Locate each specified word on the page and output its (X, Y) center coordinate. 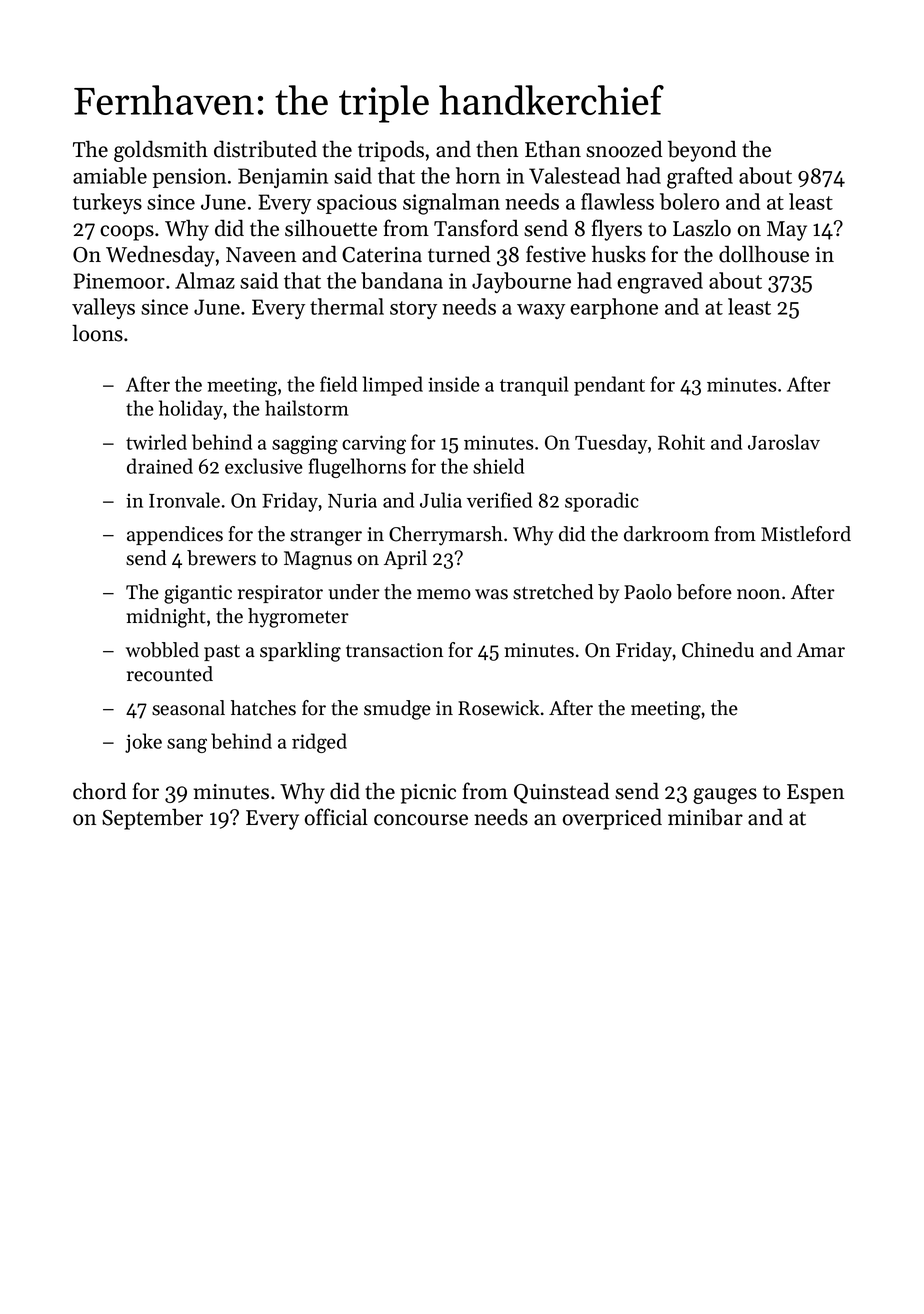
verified (499, 500)
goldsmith (161, 151)
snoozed (624, 149)
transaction (394, 650)
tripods (391, 151)
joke (143, 743)
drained (160, 466)
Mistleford (806, 534)
